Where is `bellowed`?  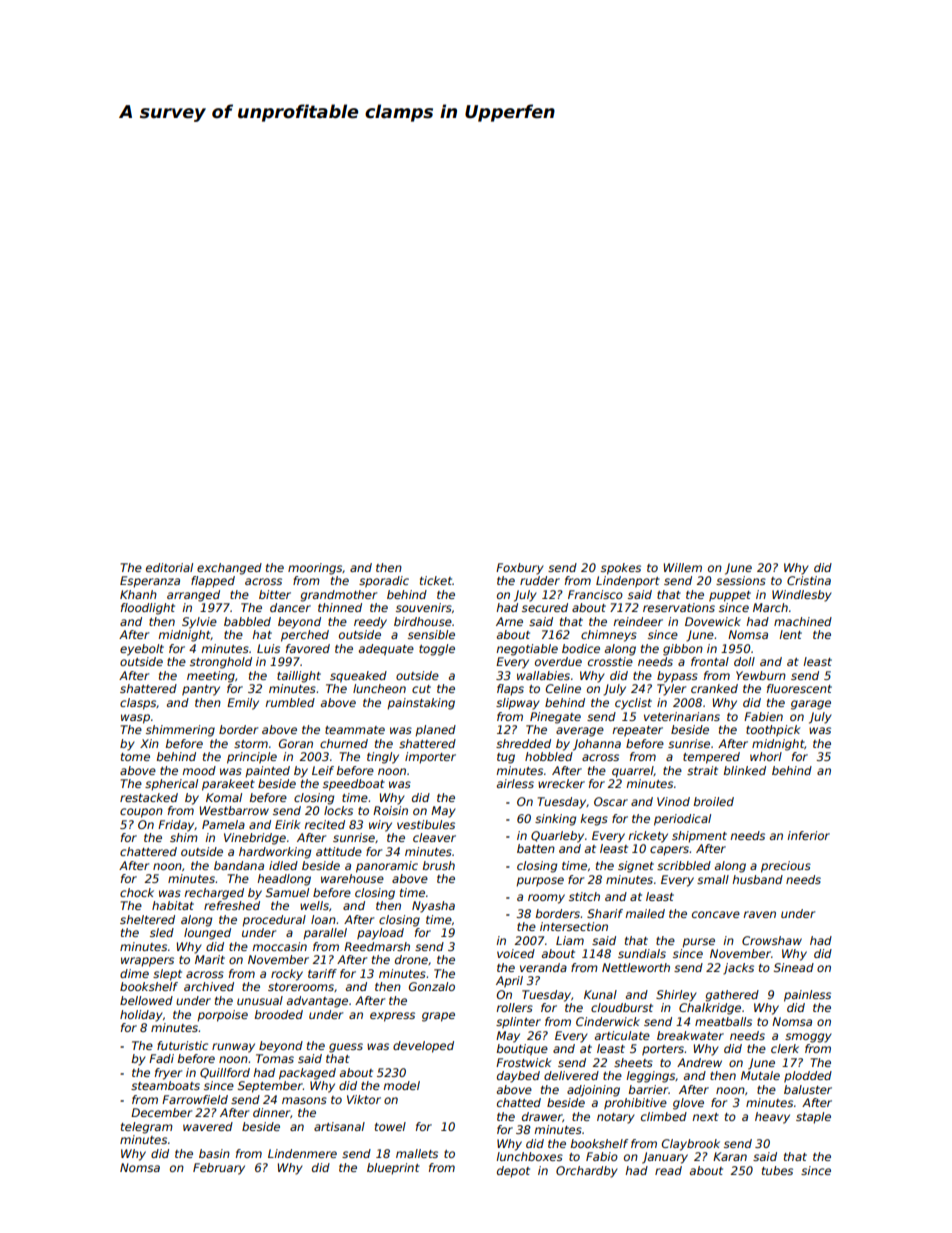
bellowed is located at coordinates (146, 1000).
